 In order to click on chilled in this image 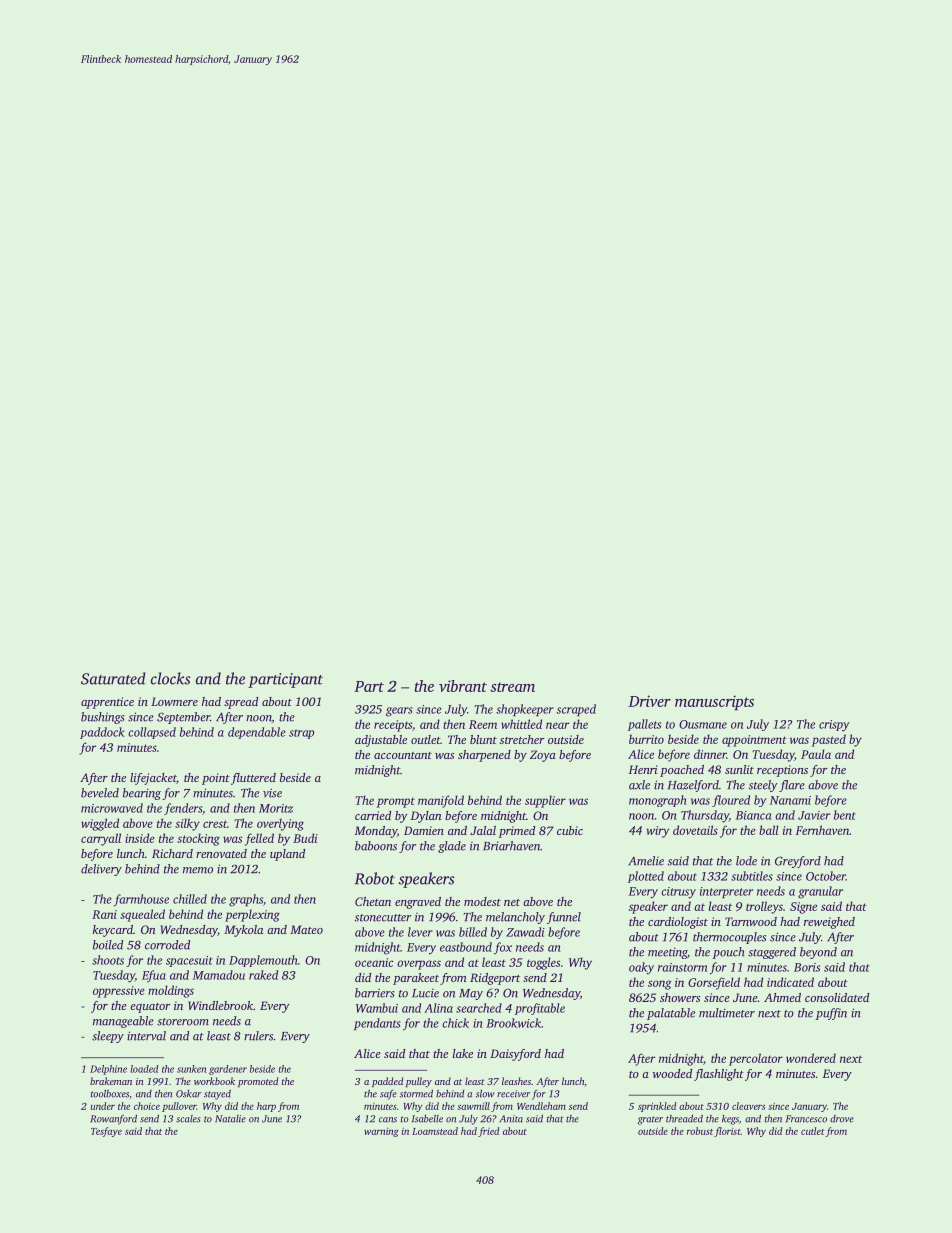, I will do `click(190, 899)`.
